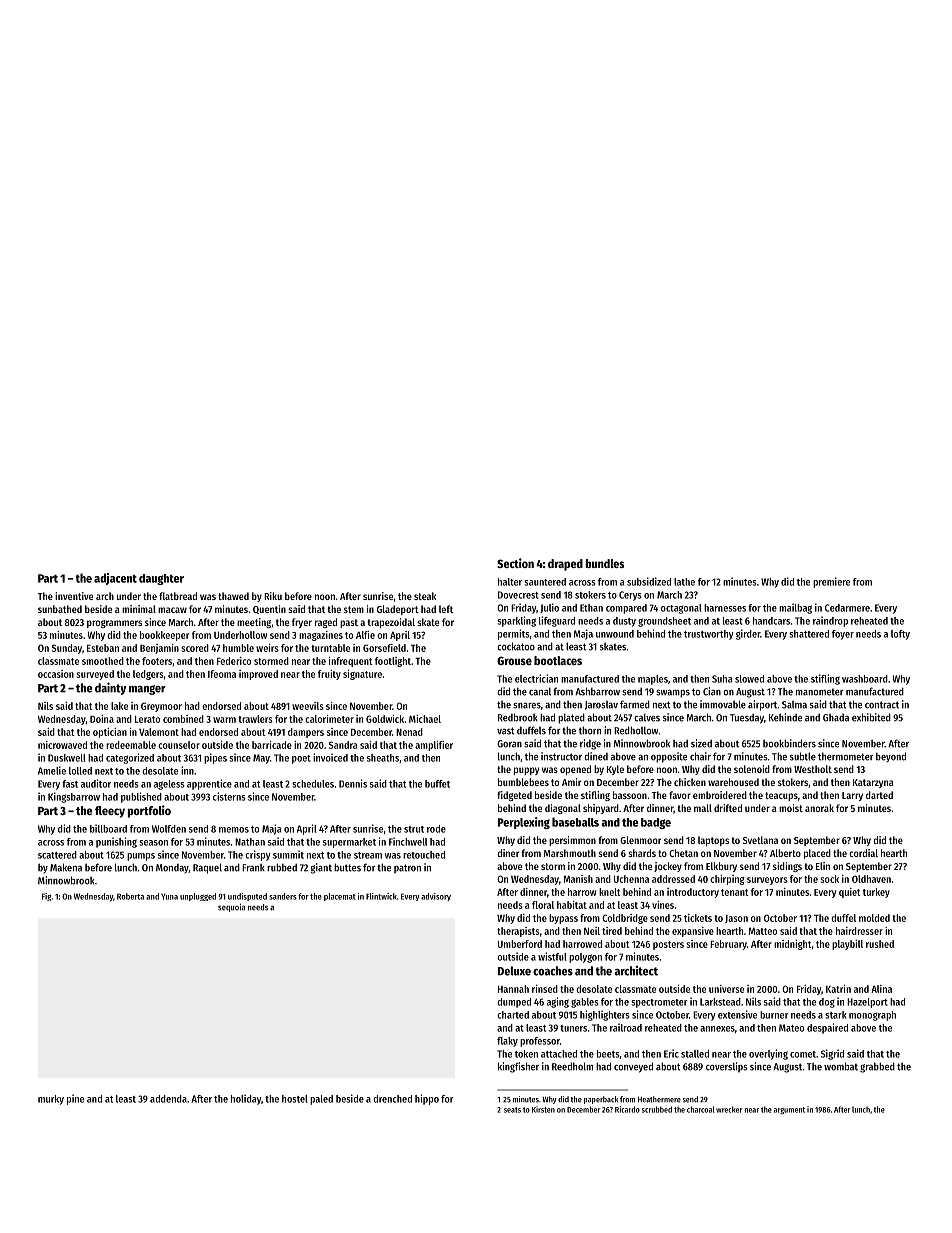  What do you see at coordinates (879, 795) in the screenshot?
I see `darted` at bounding box center [879, 795].
